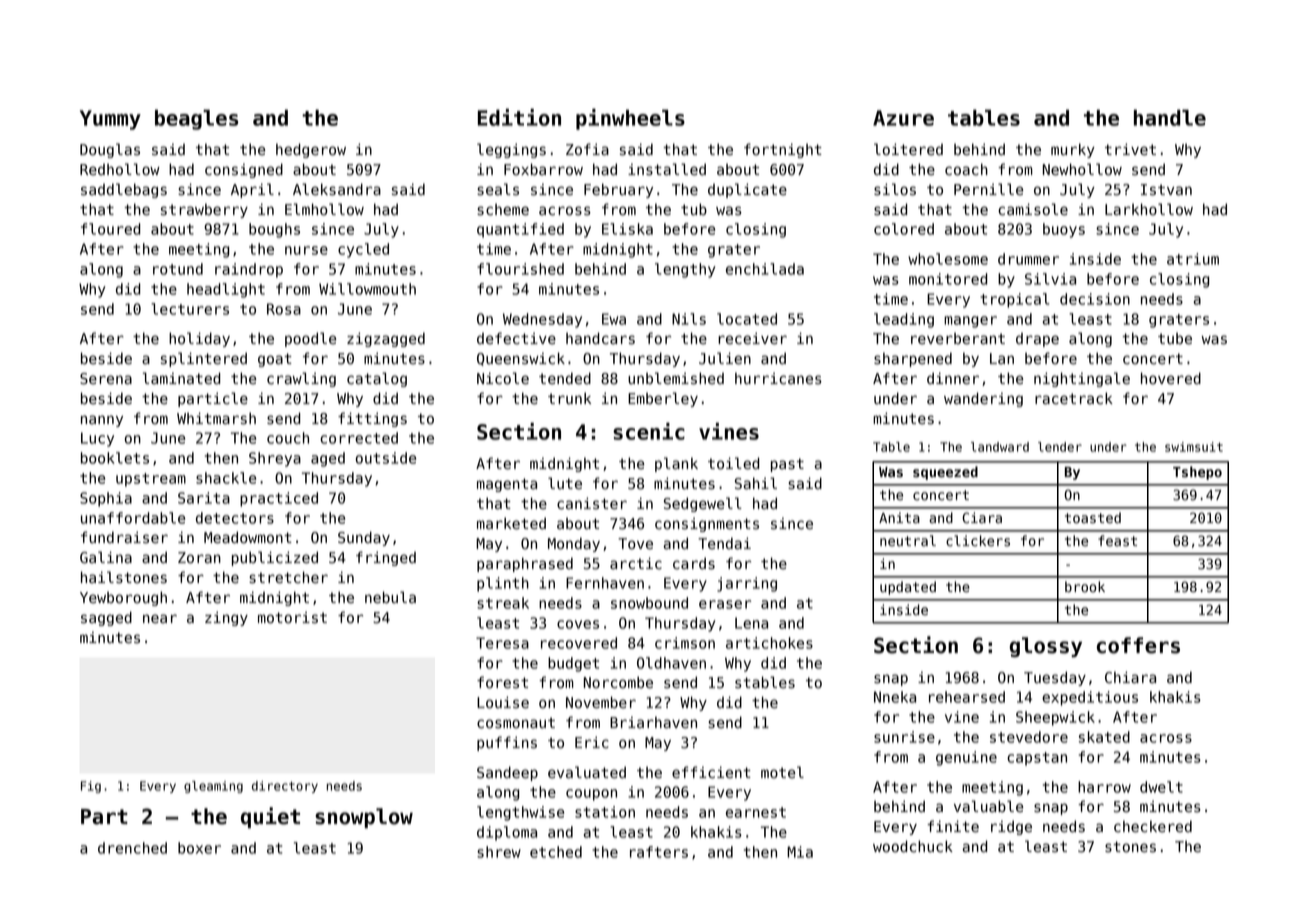 This screenshot has height=924, width=1308. I want to click on Whitmarsh, so click(216, 418).
